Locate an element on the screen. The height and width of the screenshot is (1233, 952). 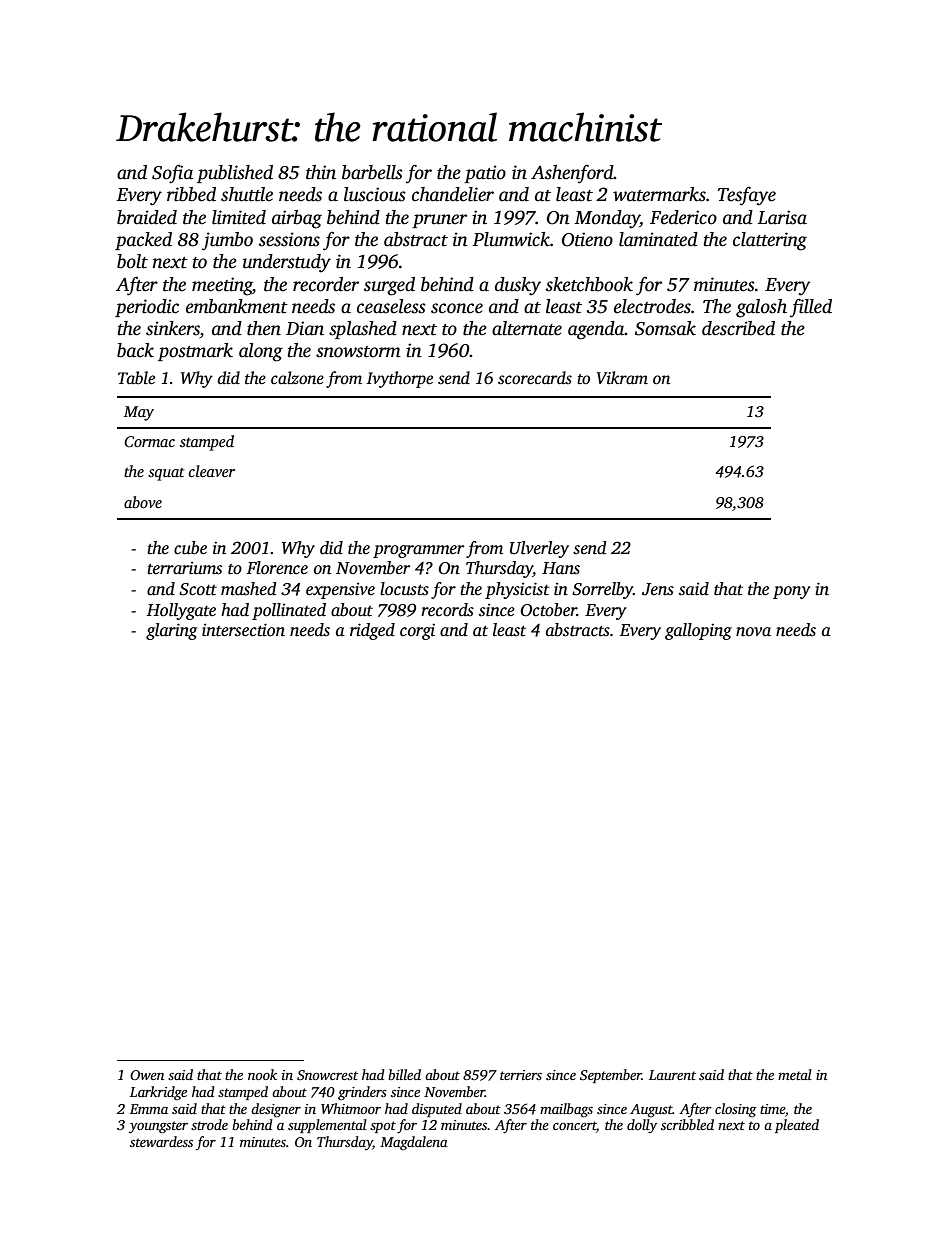
October is located at coordinates (549, 610).
